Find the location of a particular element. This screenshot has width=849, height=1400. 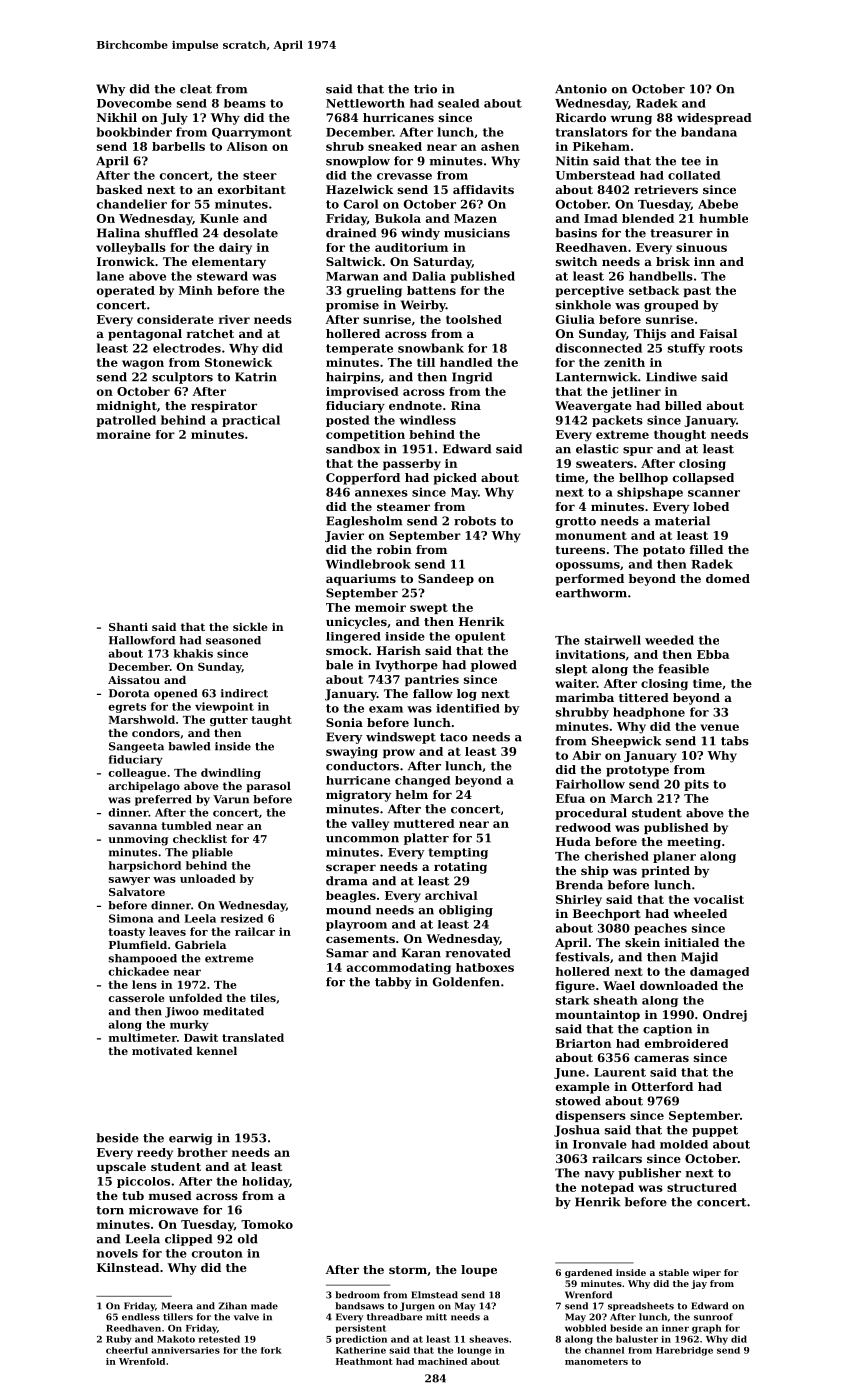

accommodating is located at coordinates (399, 969).
